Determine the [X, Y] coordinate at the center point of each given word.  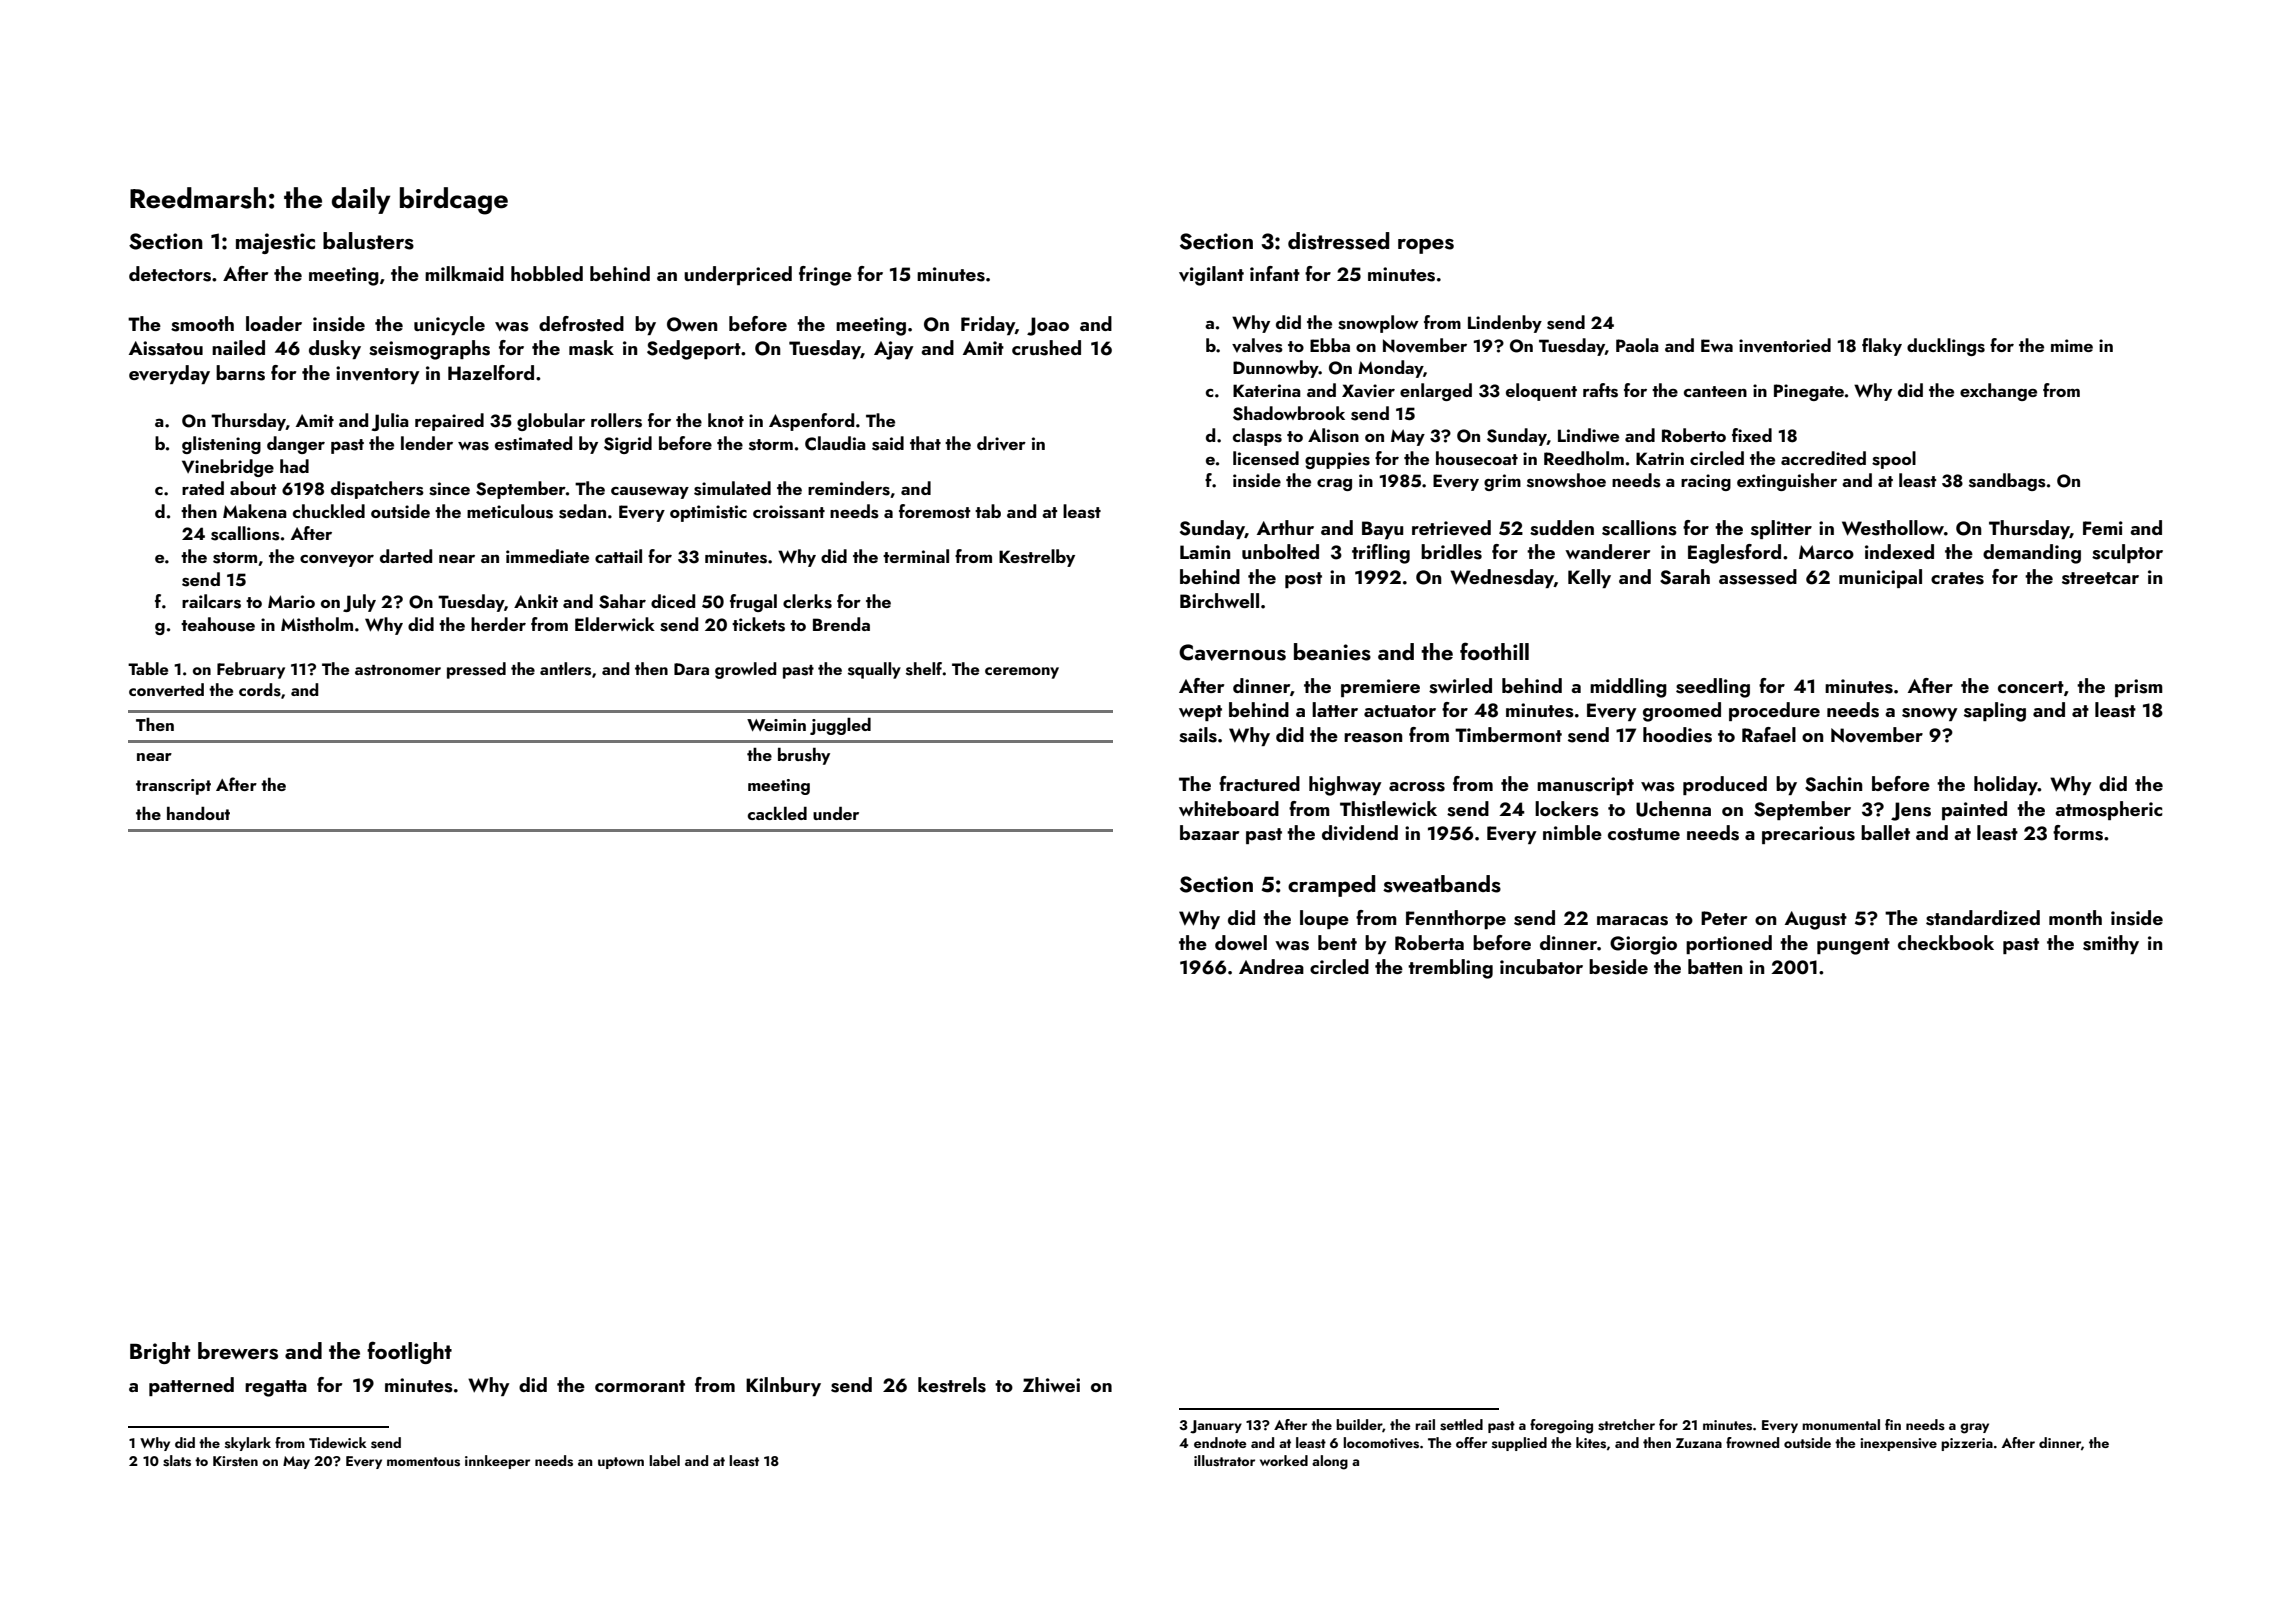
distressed [1338, 241]
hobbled [547, 273]
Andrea [1271, 966]
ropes [1426, 246]
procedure [1774, 711]
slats [177, 1461]
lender [427, 443]
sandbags [2007, 482]
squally [874, 670]
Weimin [776, 725]
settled [1461, 1425]
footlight [409, 1352]
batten [1715, 966]
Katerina [1267, 390]
